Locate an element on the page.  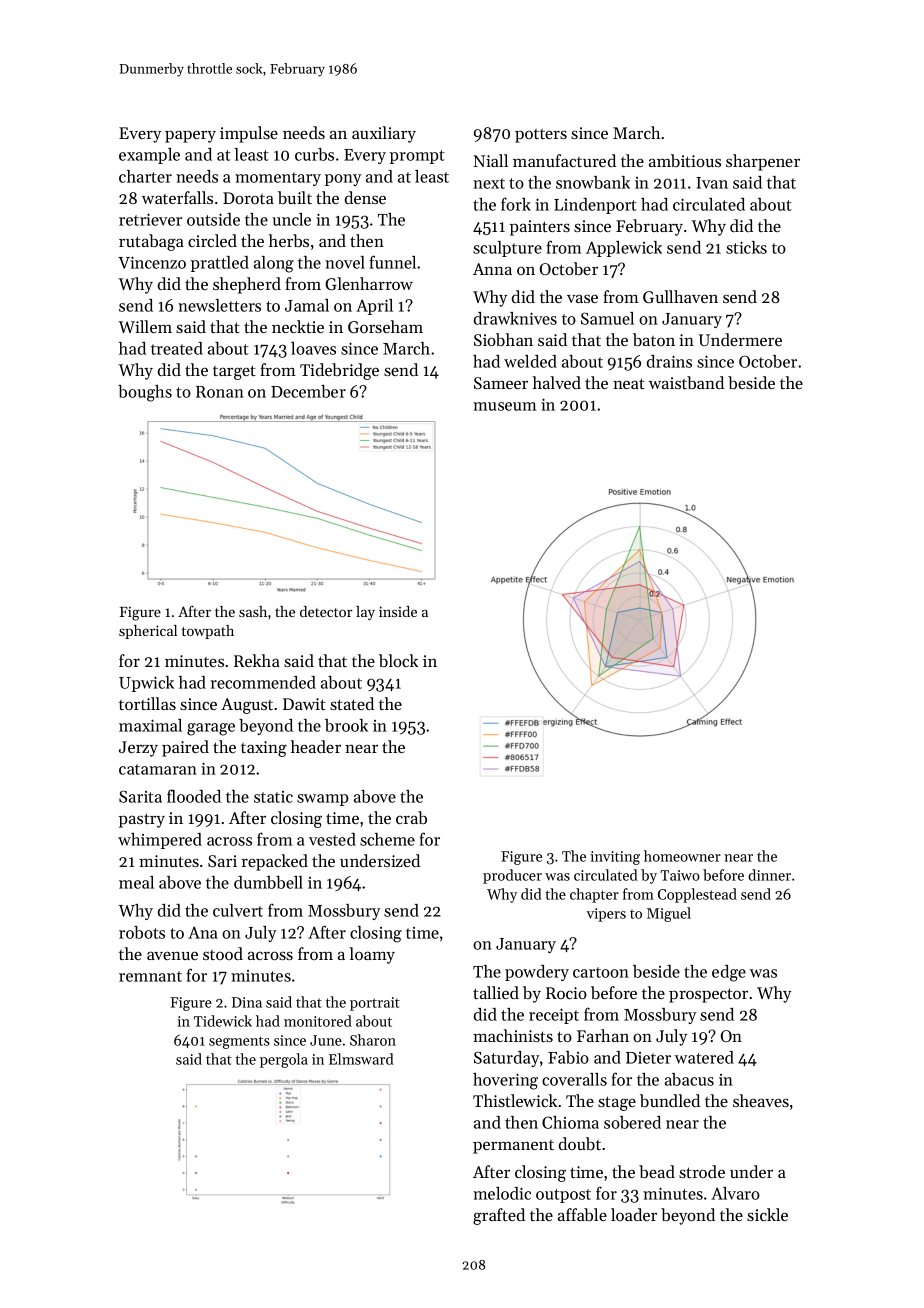
dinner is located at coordinates (769, 875).
